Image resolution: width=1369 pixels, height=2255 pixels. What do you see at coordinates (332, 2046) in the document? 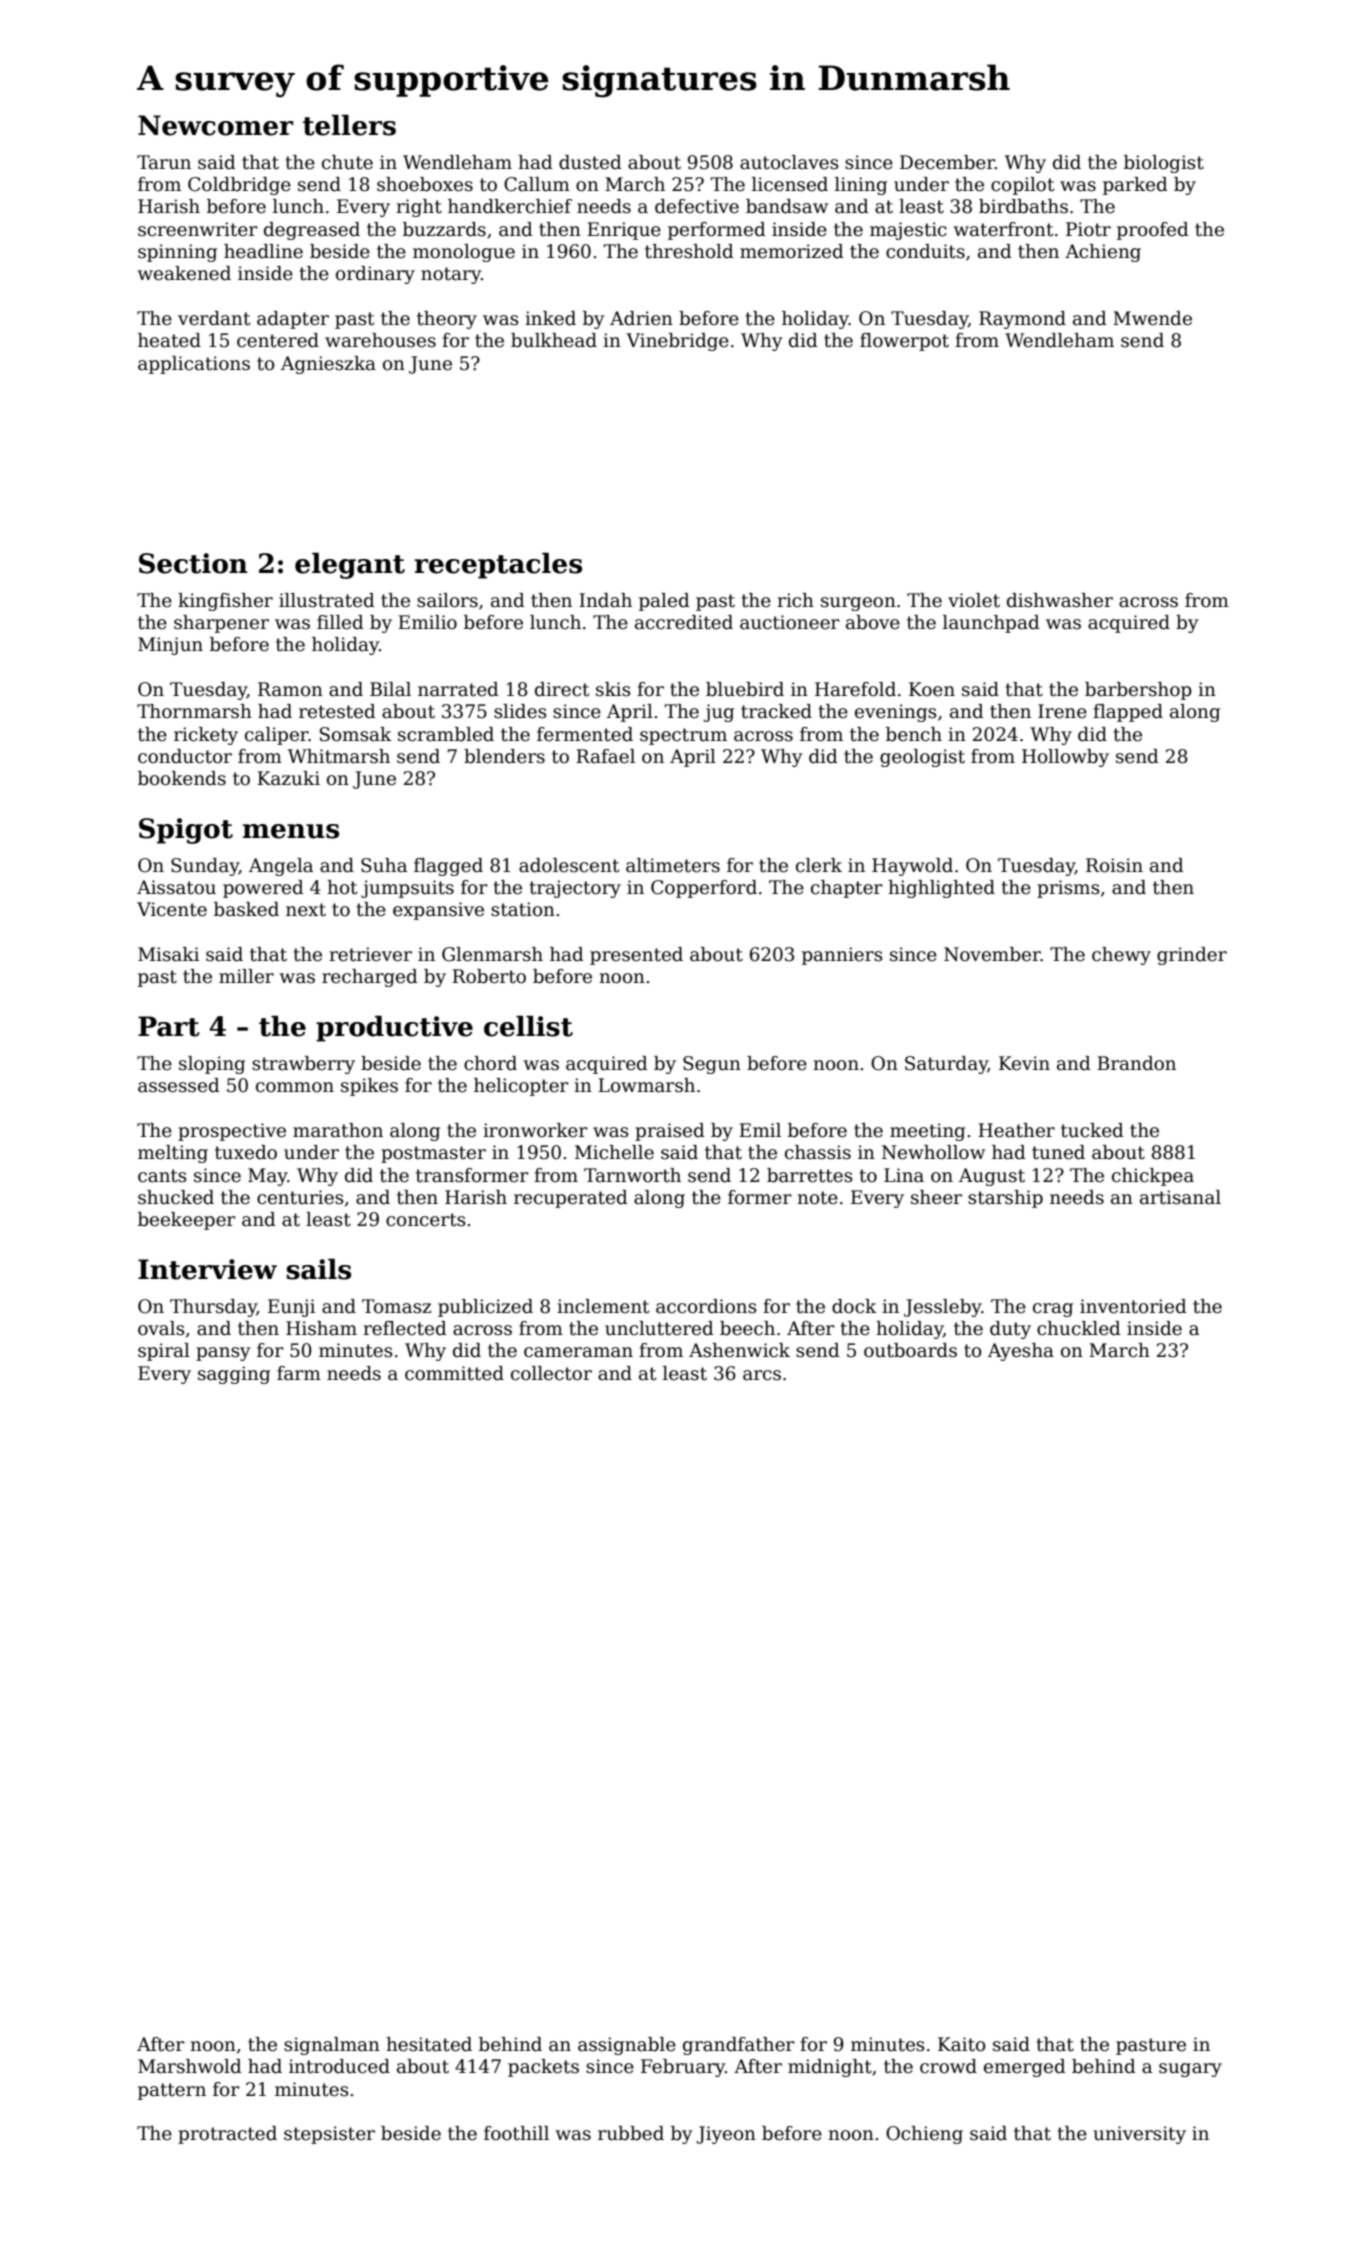
I see `signalman` at bounding box center [332, 2046].
